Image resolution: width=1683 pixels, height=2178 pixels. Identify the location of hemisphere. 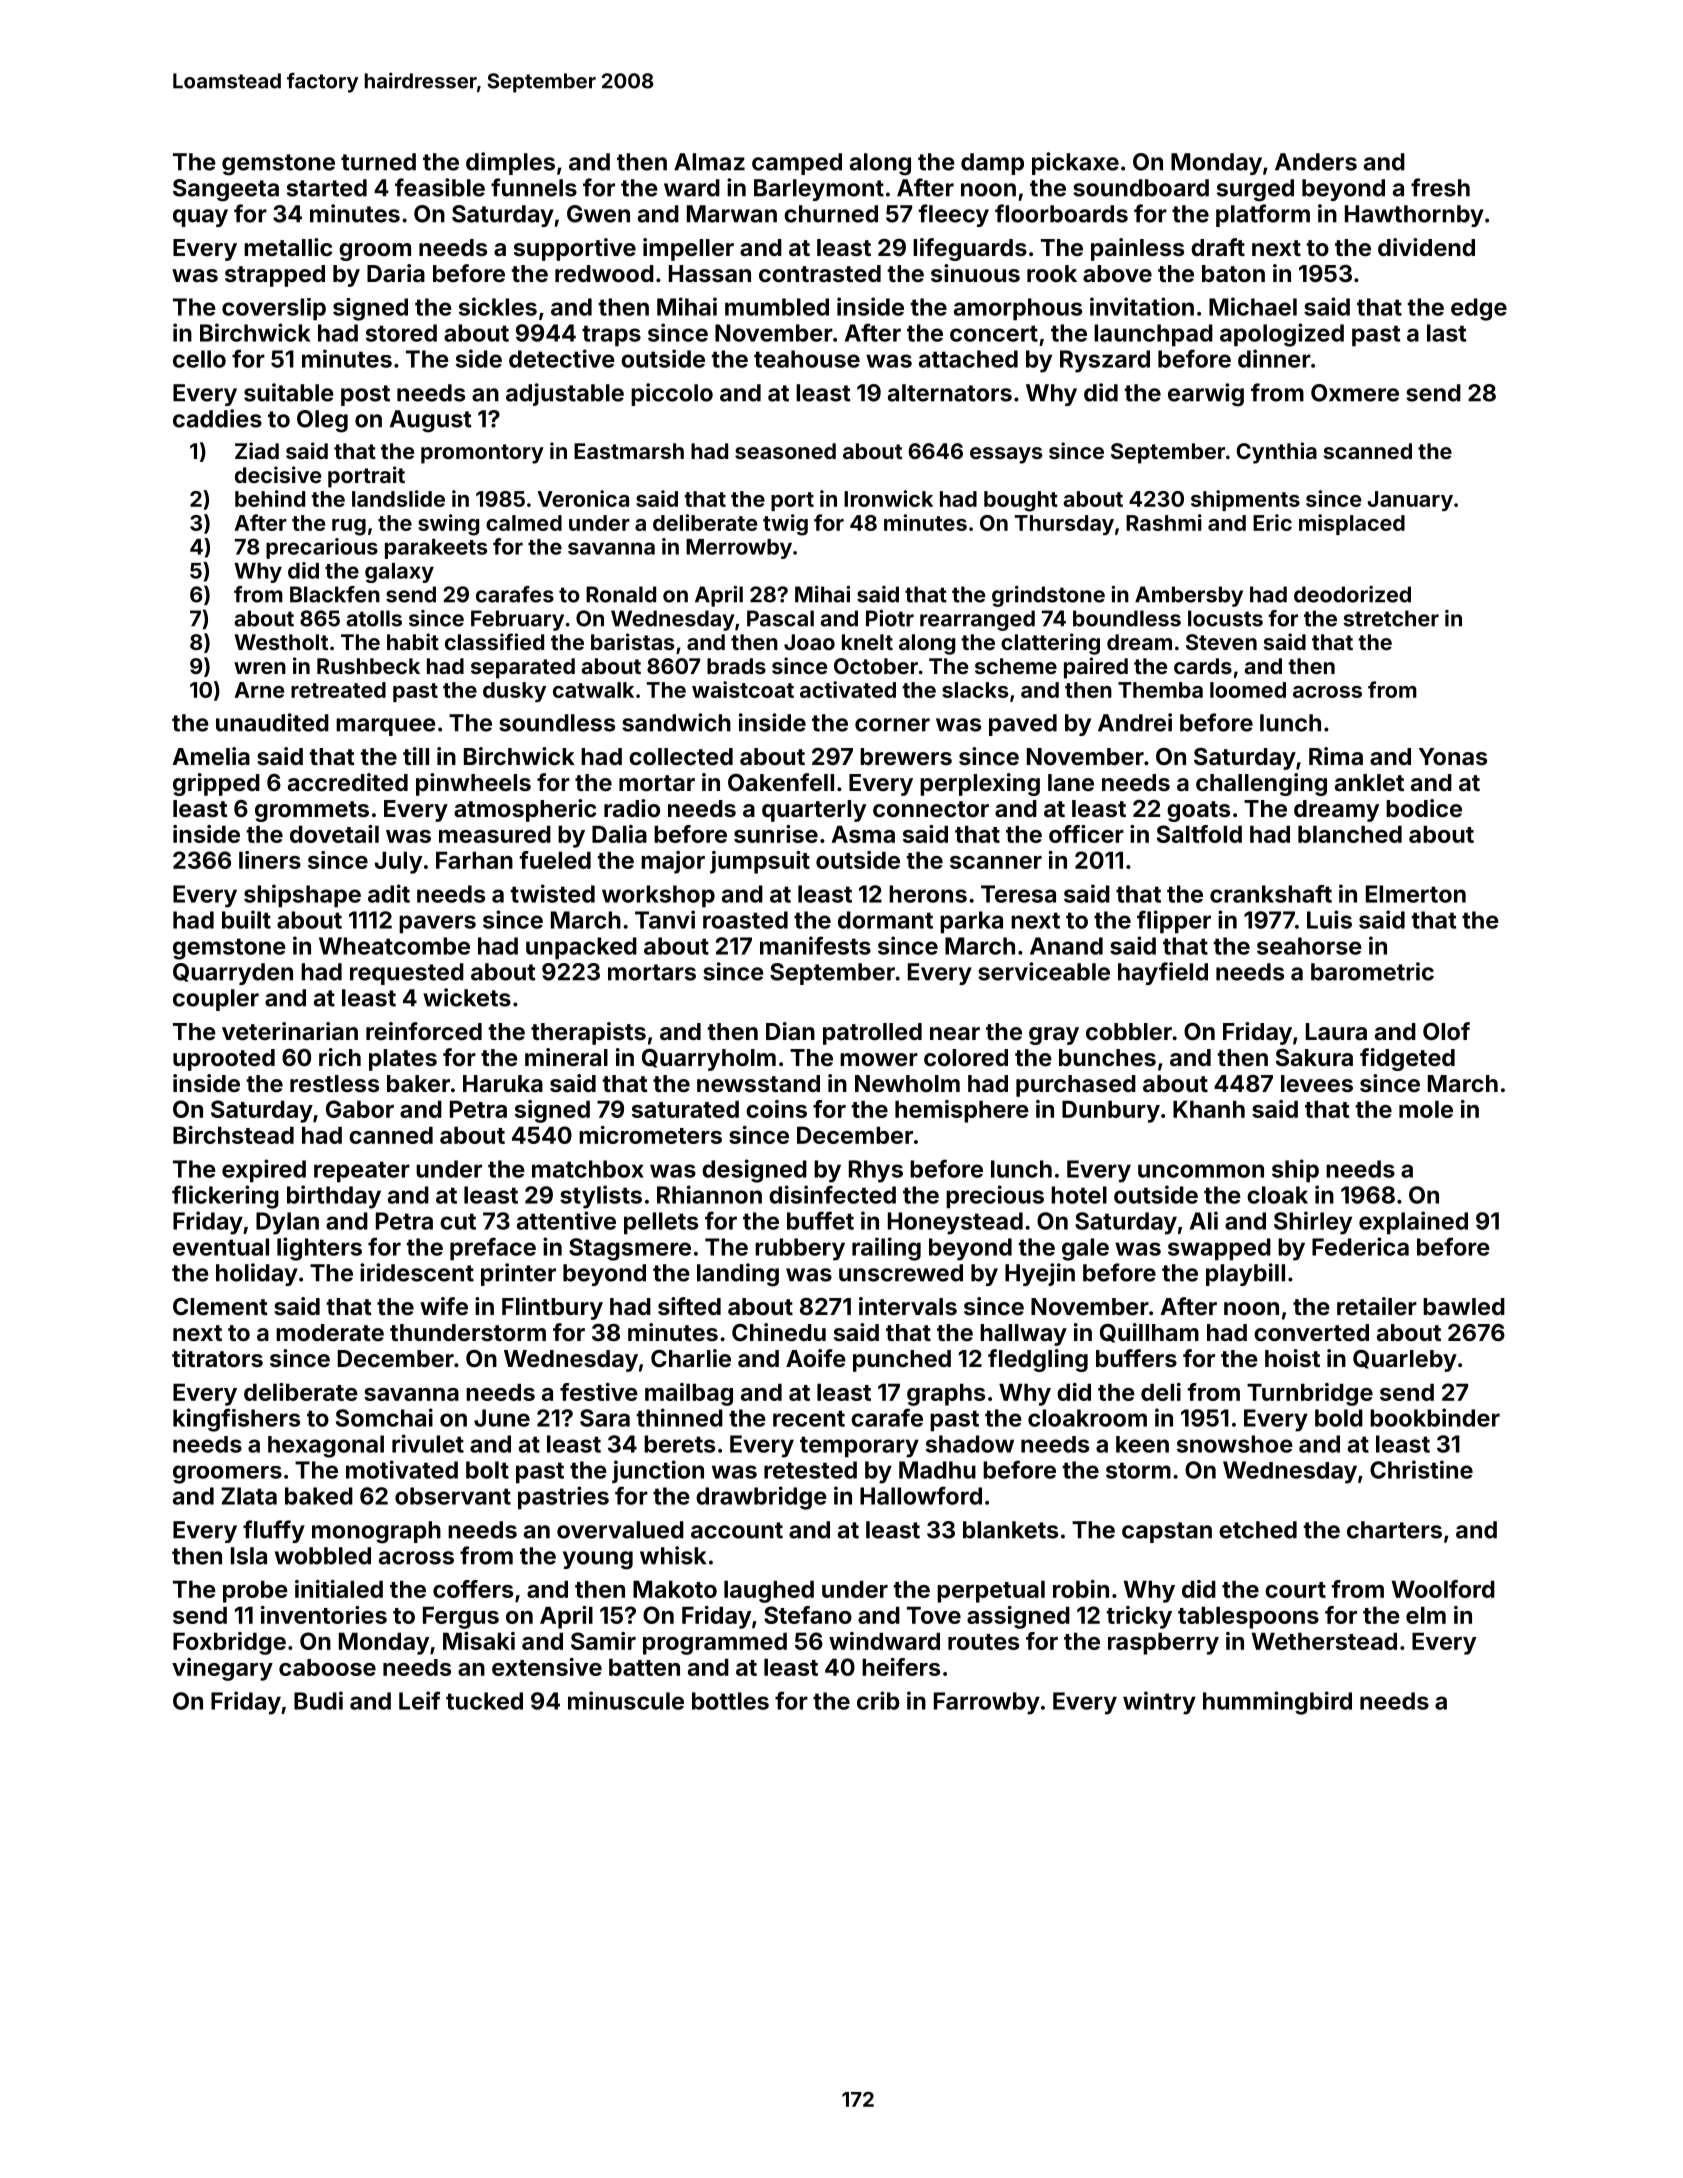
(962, 1111).
